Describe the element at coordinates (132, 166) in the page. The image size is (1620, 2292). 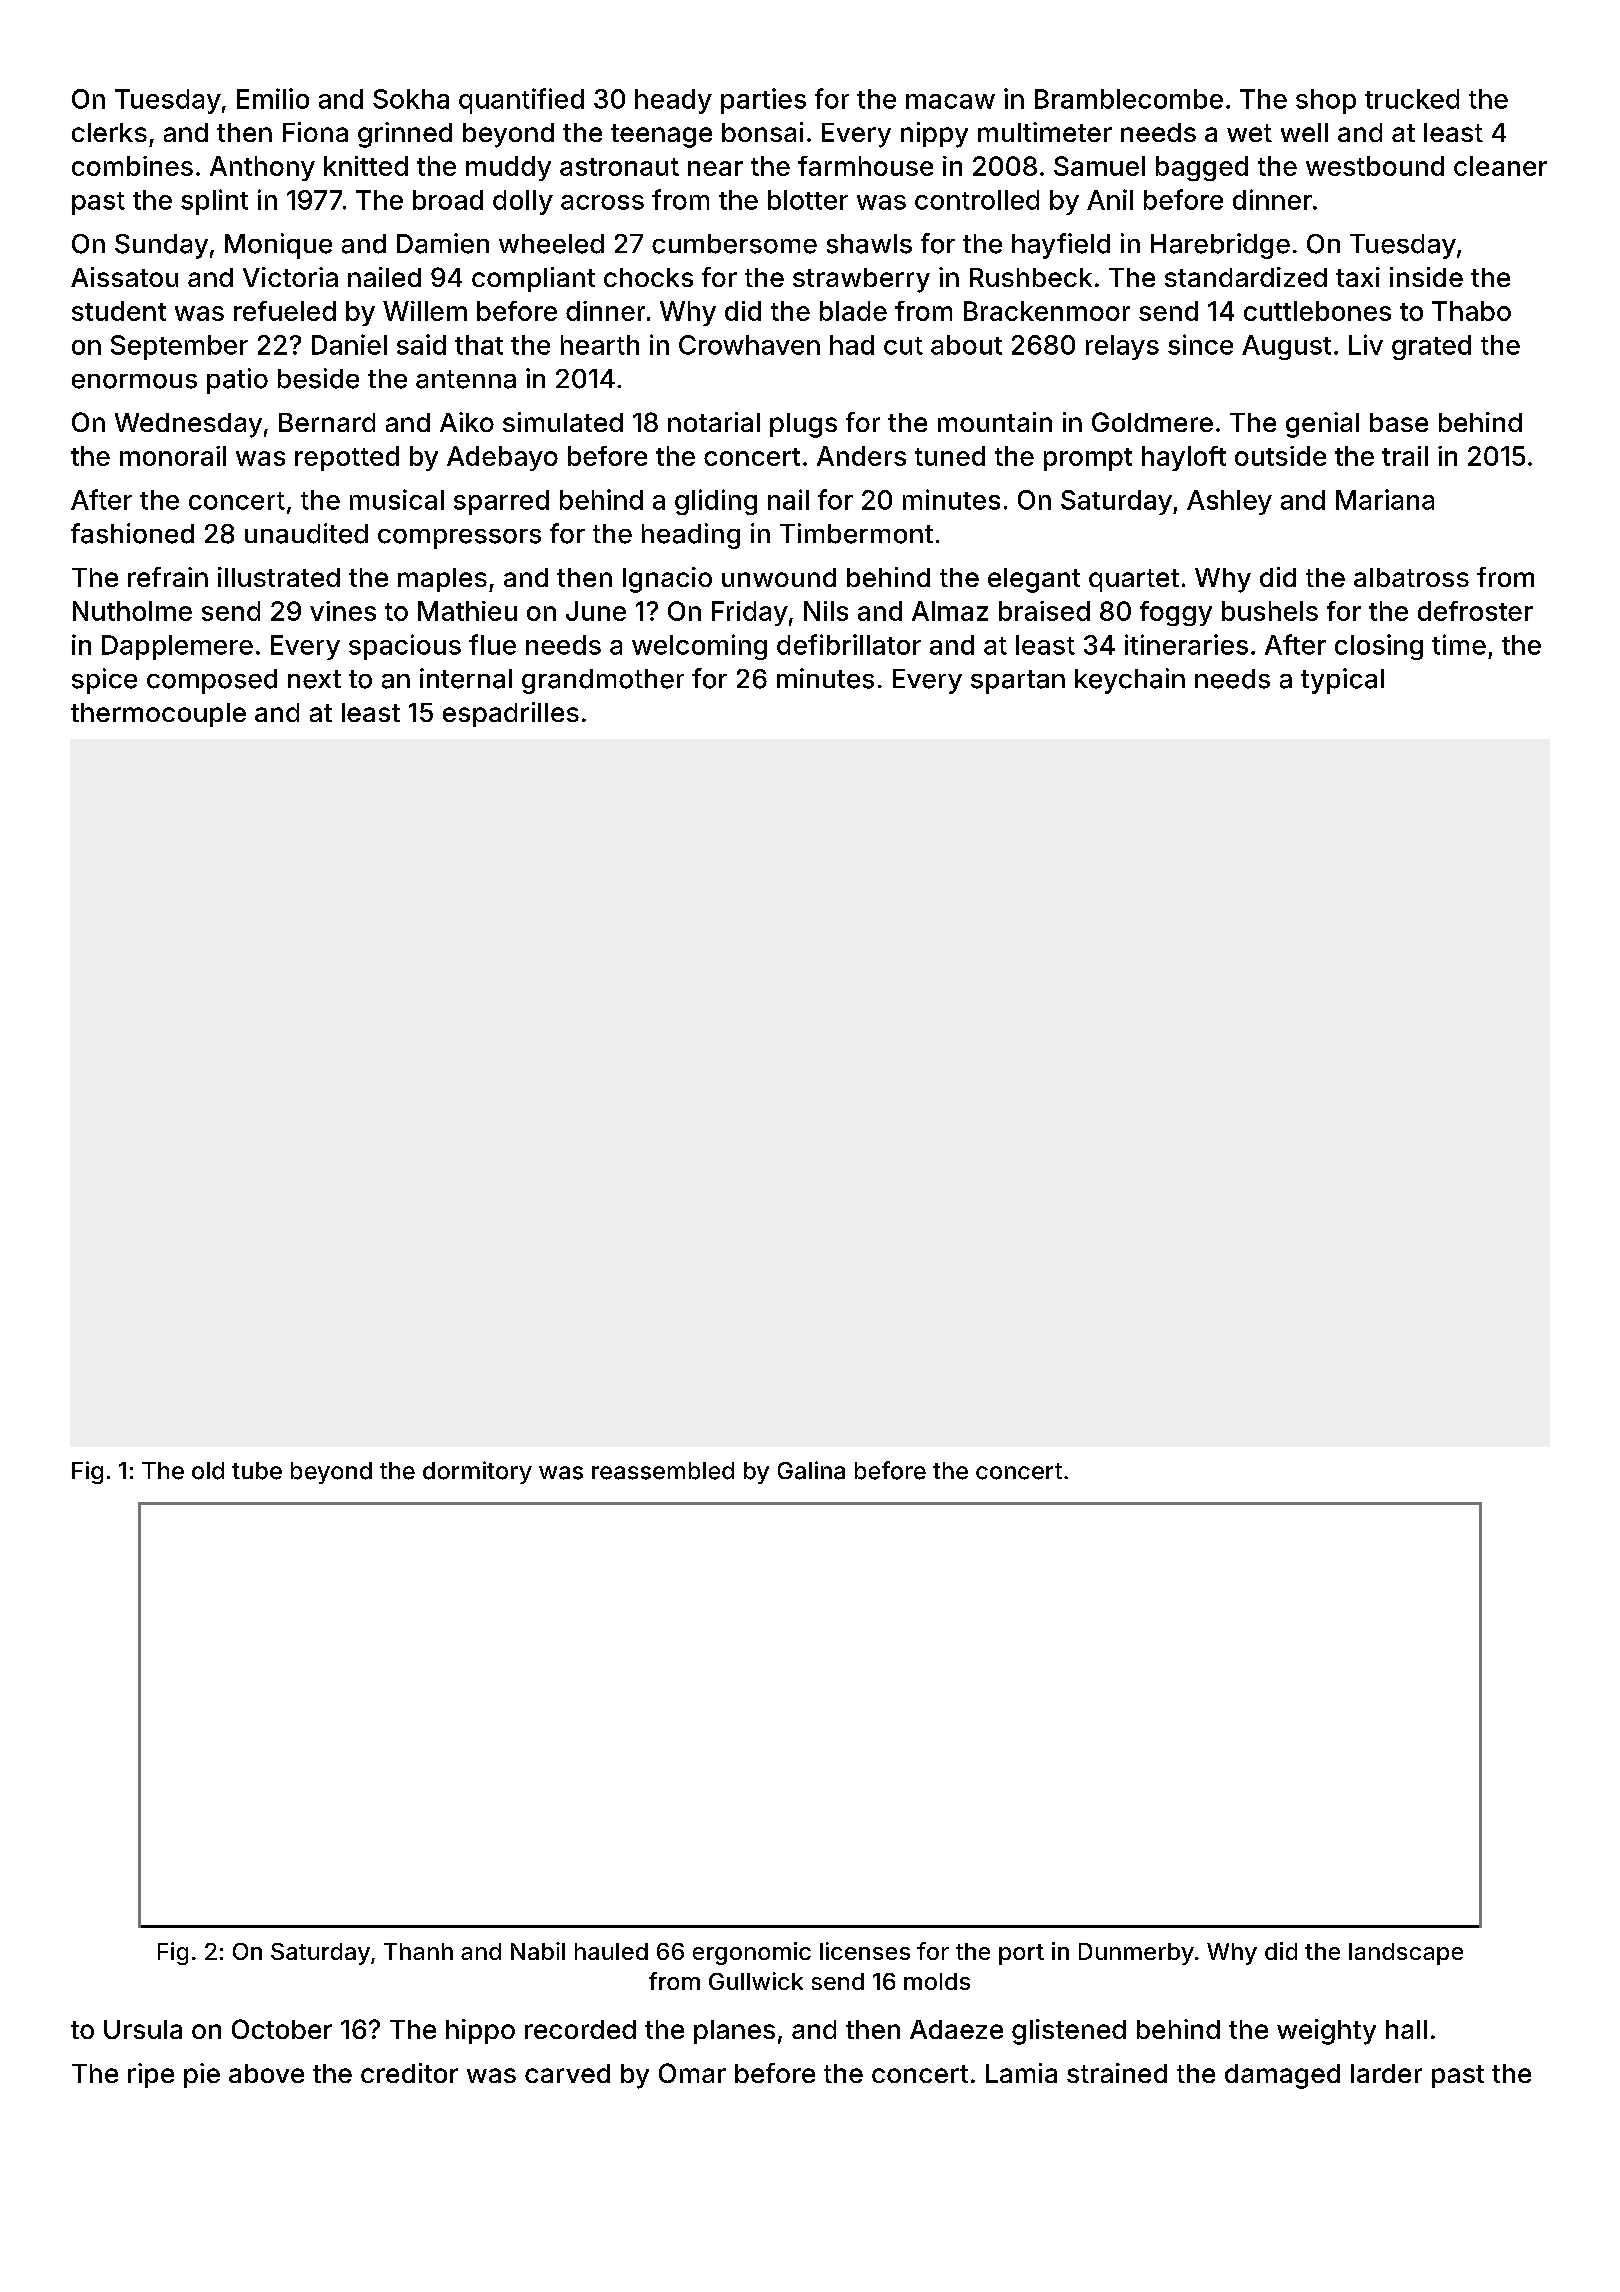
I see `combines` at that location.
